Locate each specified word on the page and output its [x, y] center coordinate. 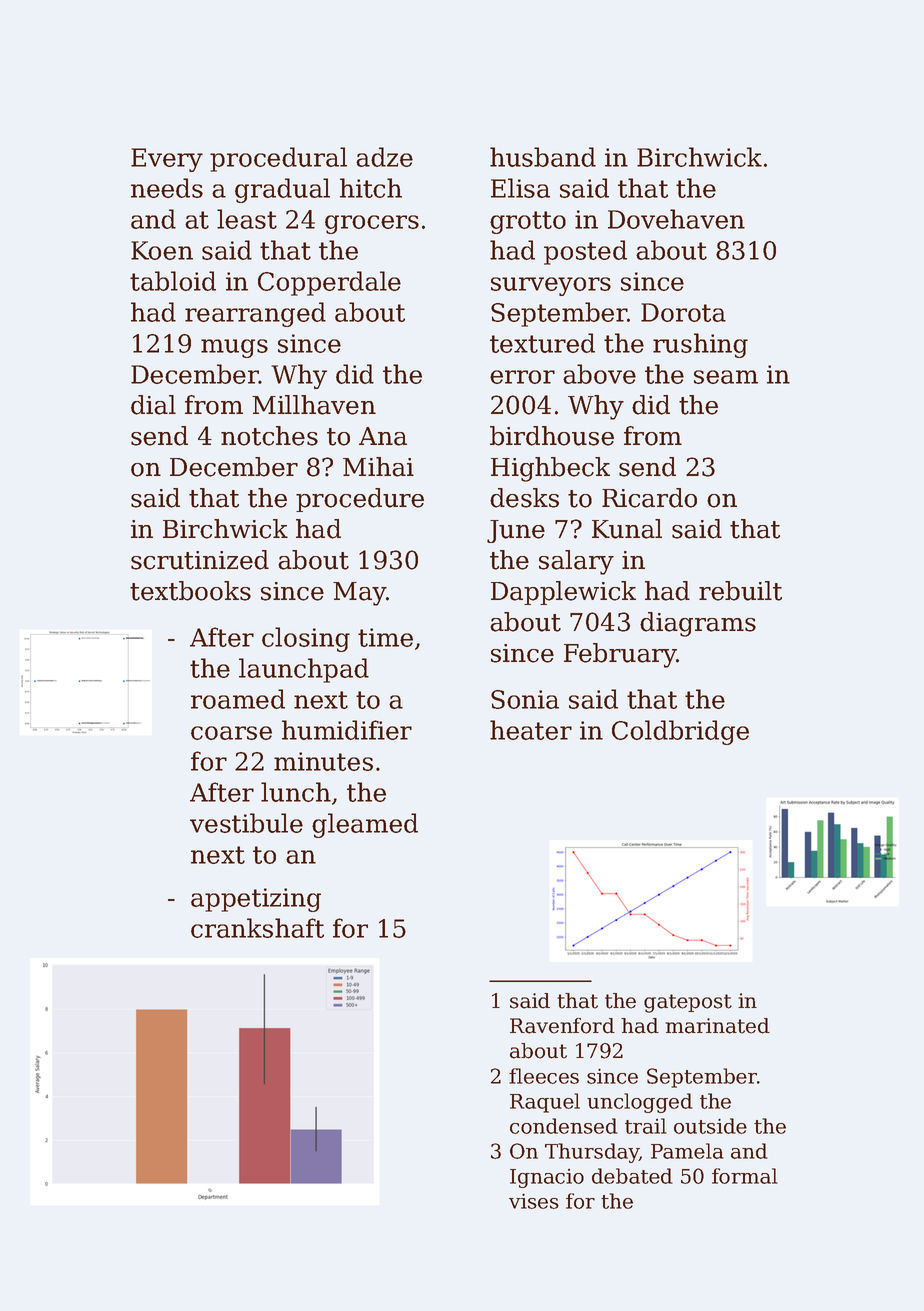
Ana [383, 436]
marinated [717, 1026]
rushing [700, 345]
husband [543, 157]
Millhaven [314, 405]
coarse [231, 733]
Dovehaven [676, 219]
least [247, 219]
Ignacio [547, 1178]
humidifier [347, 730]
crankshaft [257, 928]
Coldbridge [680, 732]
